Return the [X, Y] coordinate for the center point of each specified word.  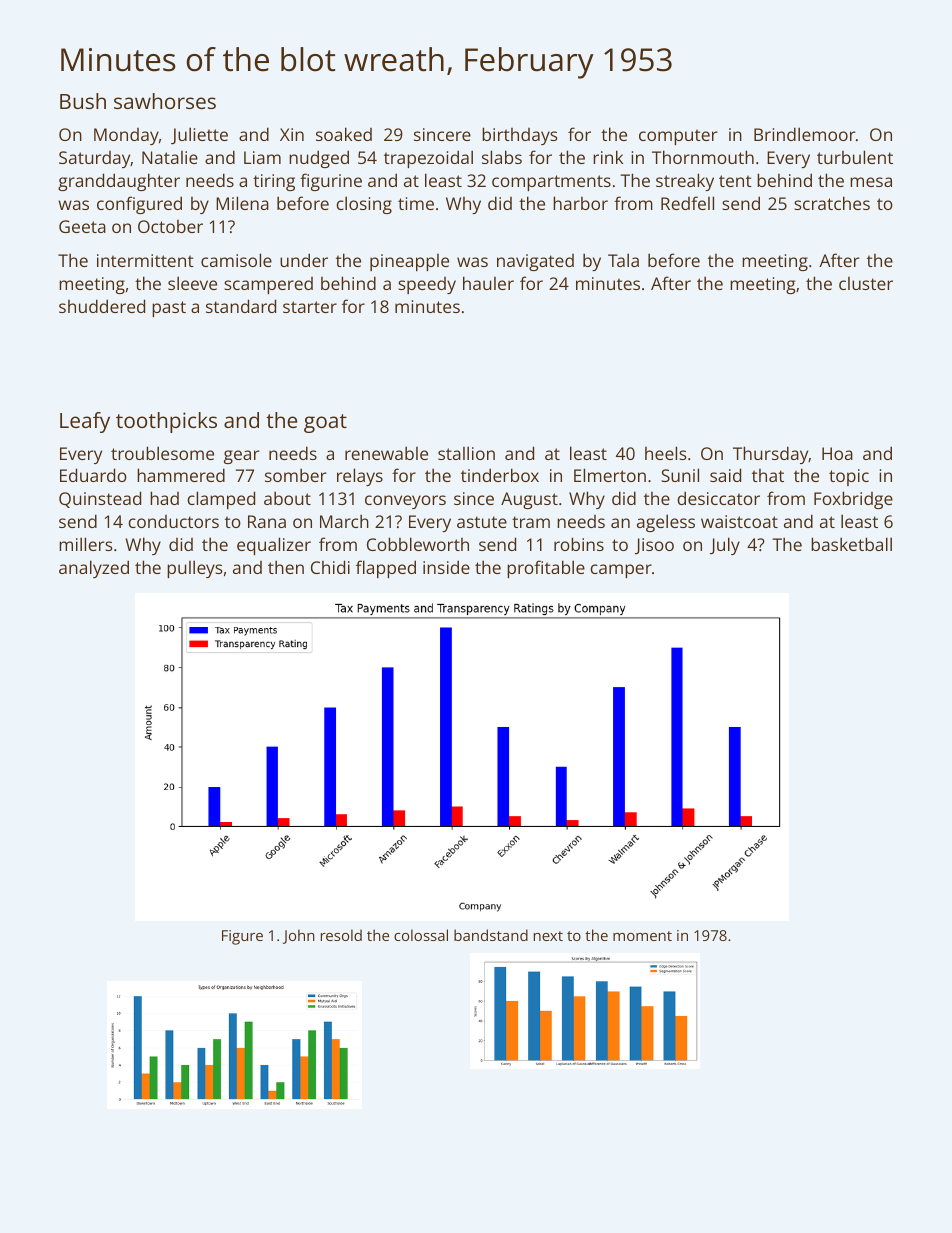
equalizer [274, 546]
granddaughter [119, 182]
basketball [851, 544]
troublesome [162, 453]
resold [341, 935]
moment [642, 936]
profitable [546, 569]
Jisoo [654, 546]
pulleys [195, 569]
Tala [623, 260]
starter [310, 307]
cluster [866, 283]
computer [678, 137]
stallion [466, 453]
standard [241, 306]
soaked [344, 134]
